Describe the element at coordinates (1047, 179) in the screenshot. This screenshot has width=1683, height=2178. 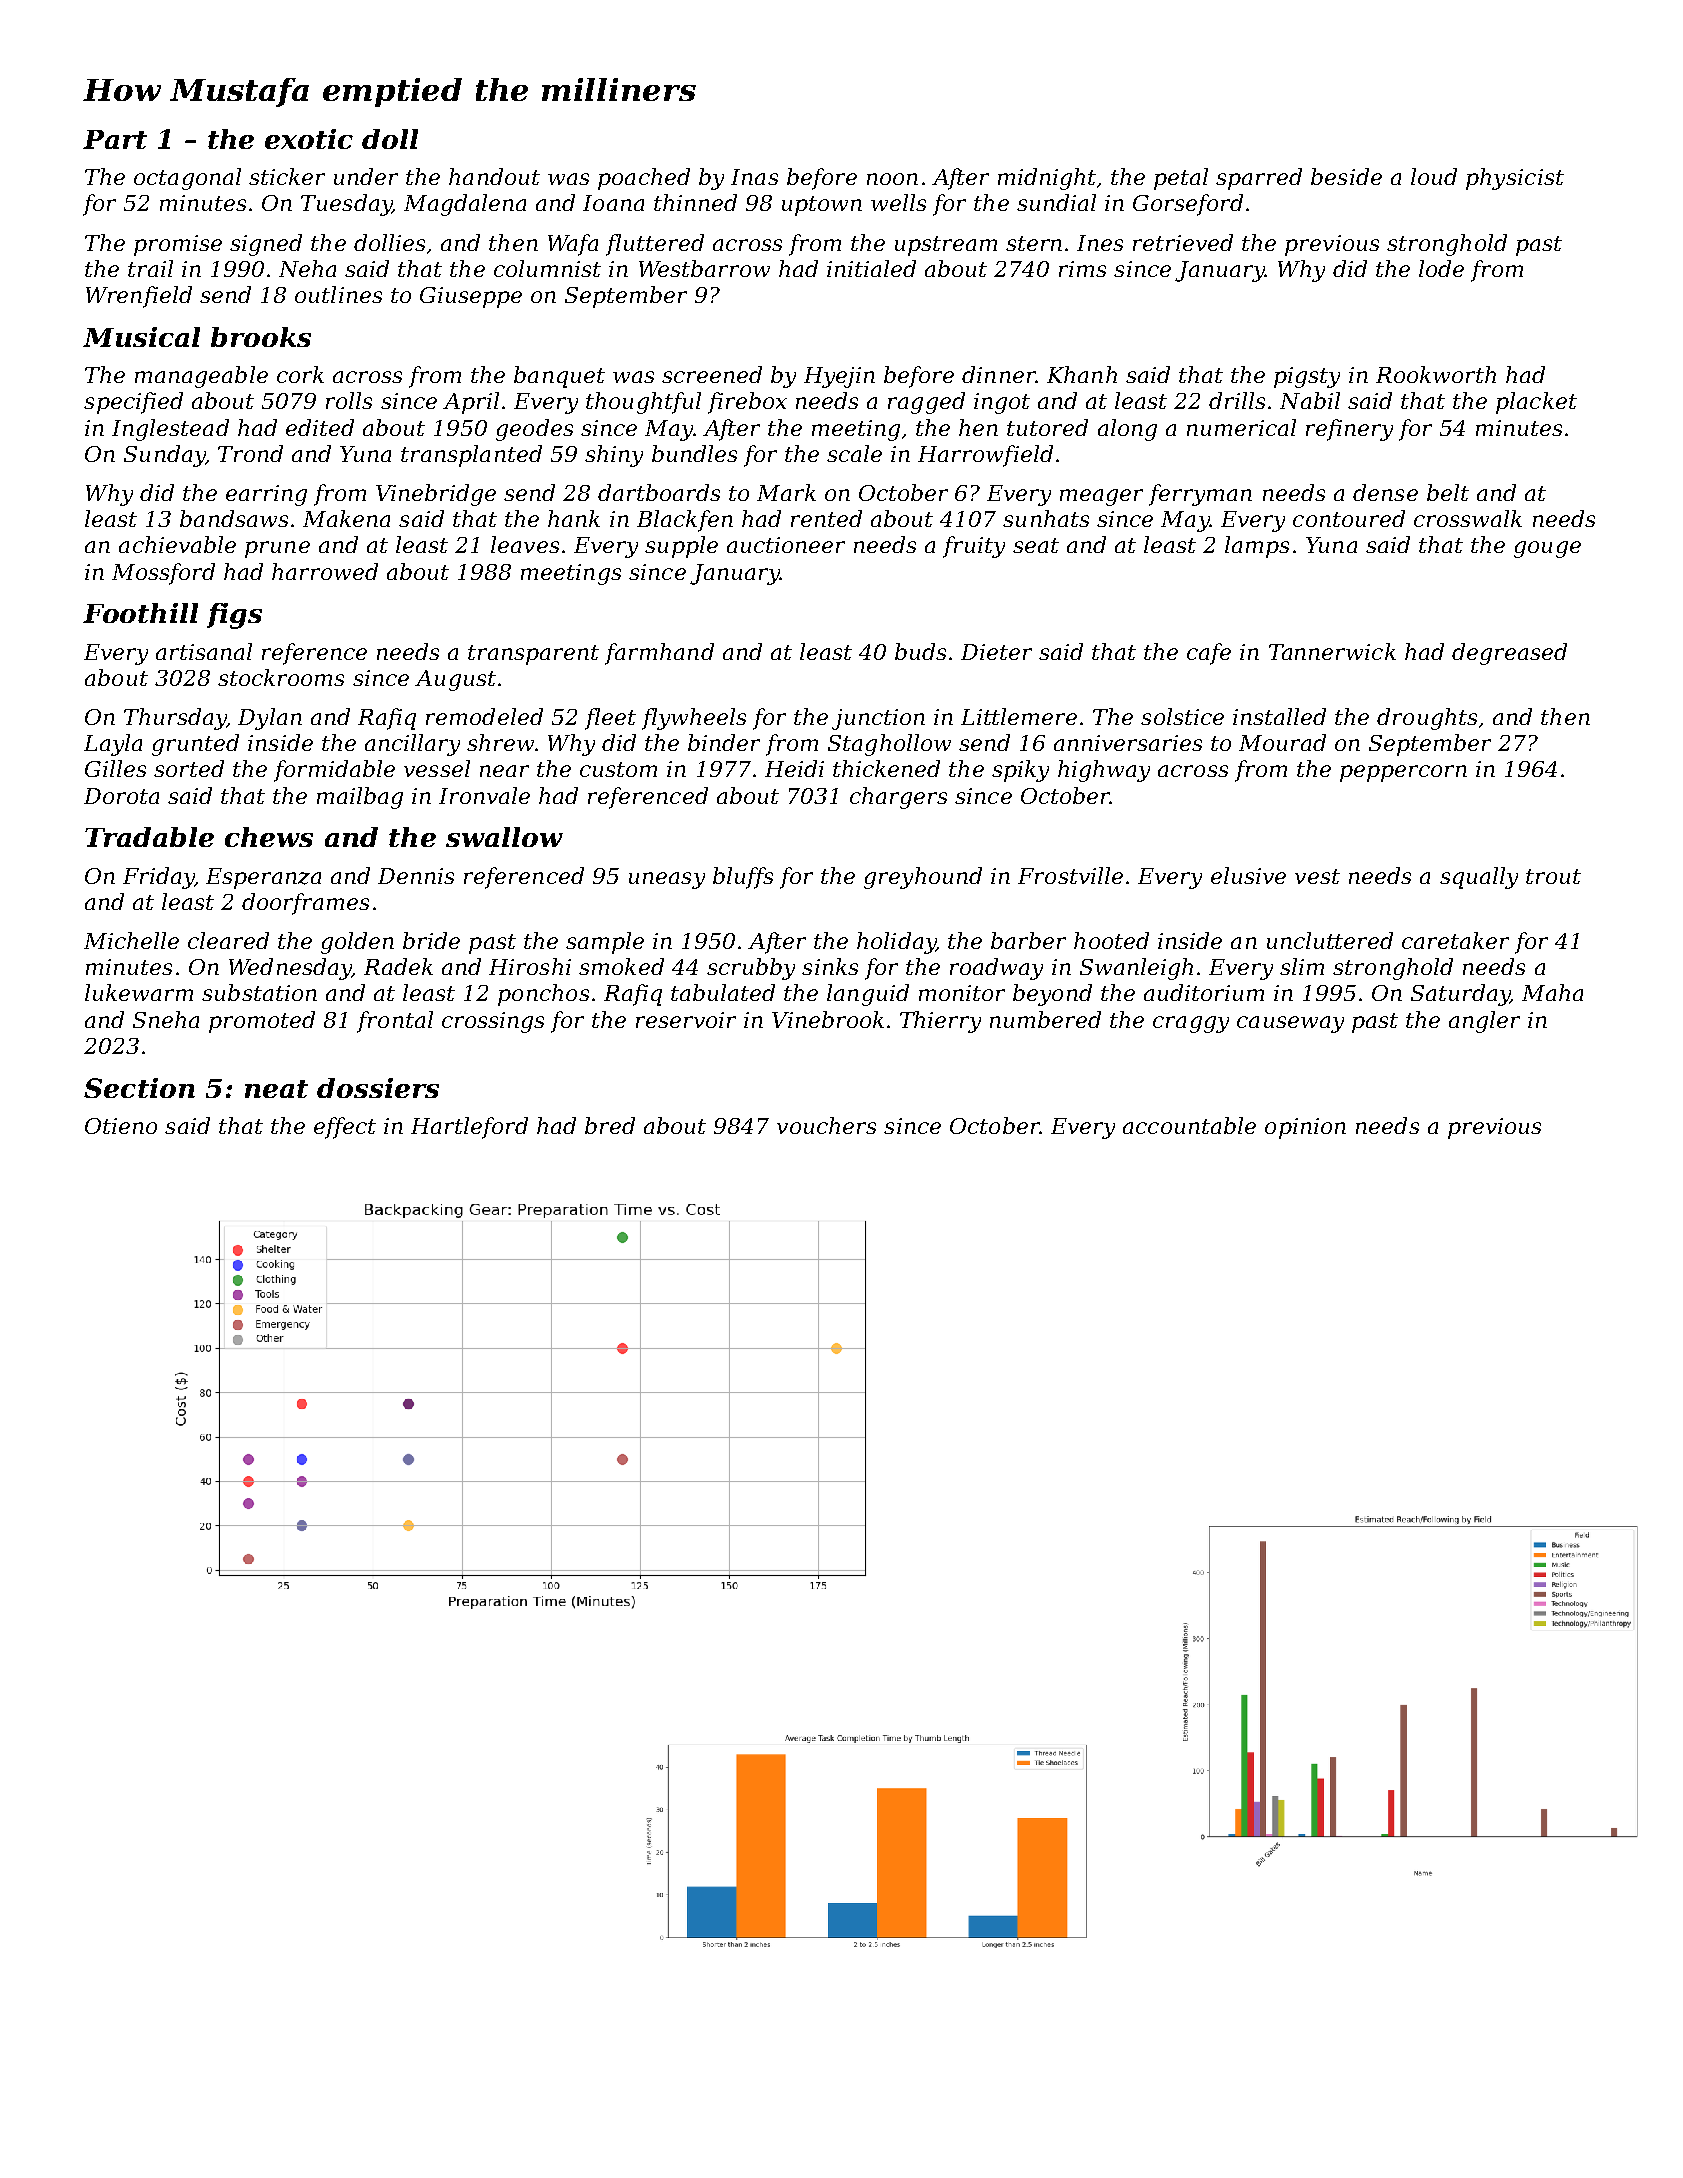
I see `midnight` at that location.
